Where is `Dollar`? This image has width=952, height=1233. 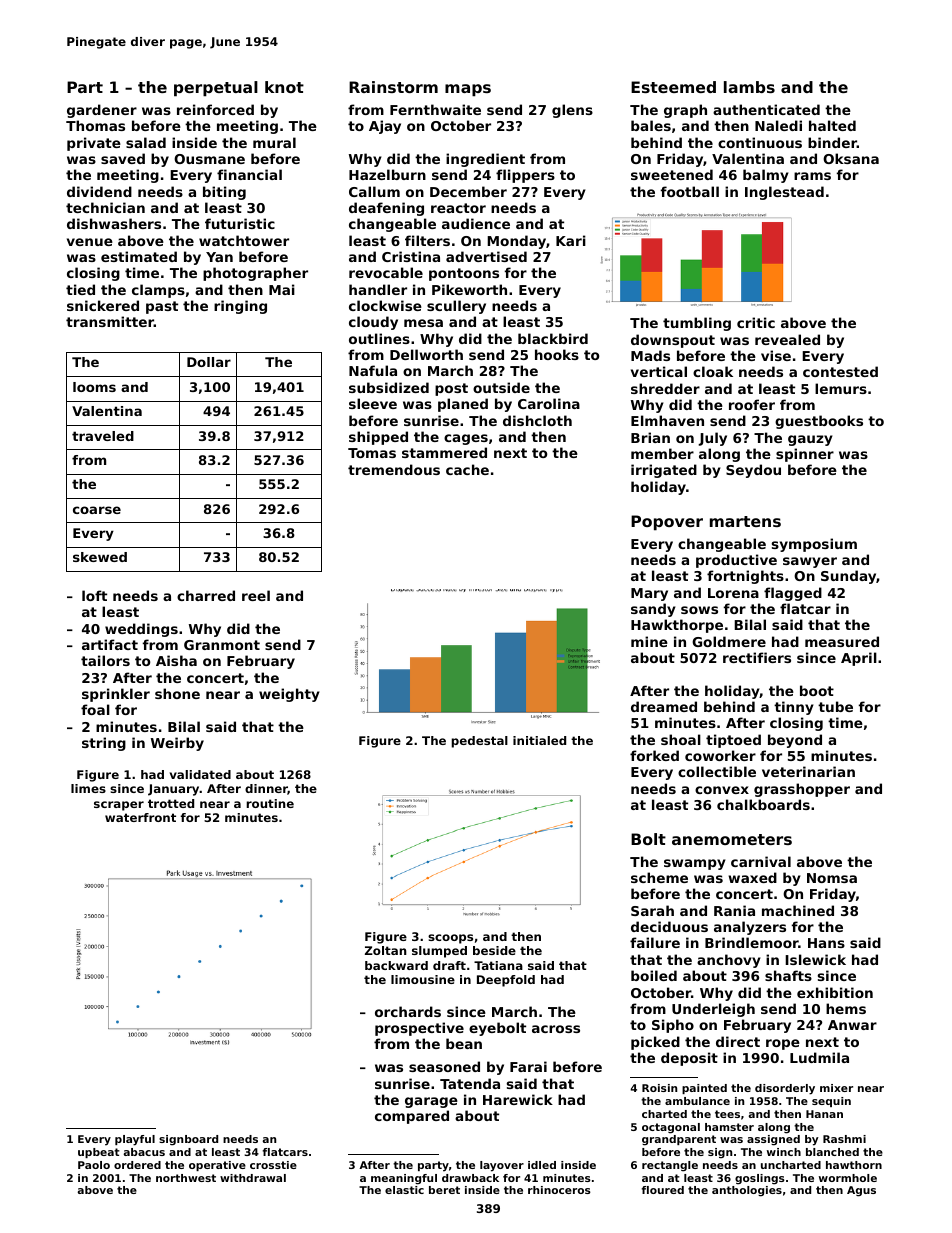
Dollar is located at coordinates (209, 362).
